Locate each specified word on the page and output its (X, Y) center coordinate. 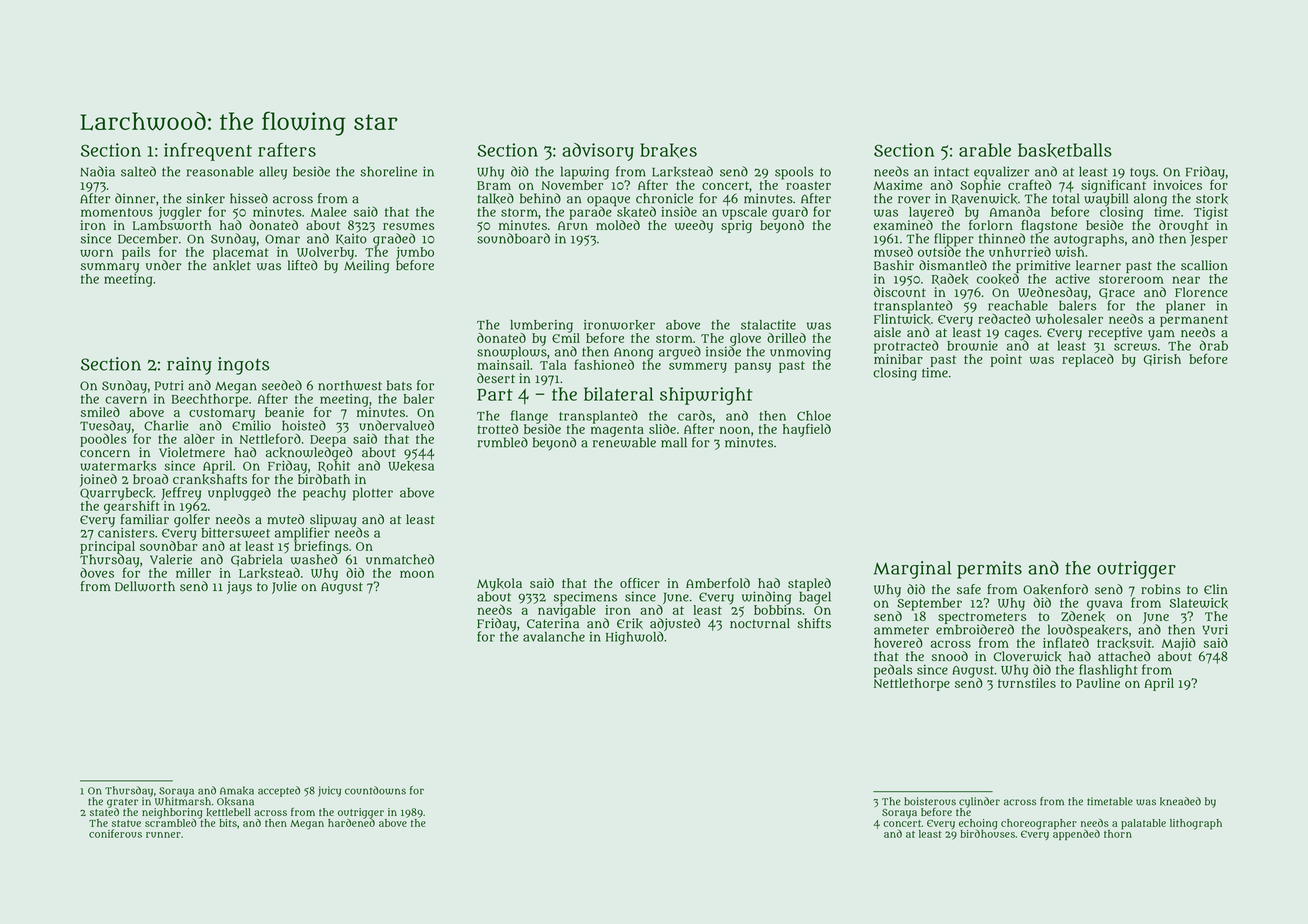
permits (989, 570)
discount (900, 292)
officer (640, 583)
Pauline (1098, 683)
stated (104, 812)
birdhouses (987, 833)
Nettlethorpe (912, 684)
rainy (189, 366)
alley (273, 173)
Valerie (171, 559)
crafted (1030, 184)
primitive (1043, 266)
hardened (351, 823)
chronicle (664, 198)
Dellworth (145, 586)
